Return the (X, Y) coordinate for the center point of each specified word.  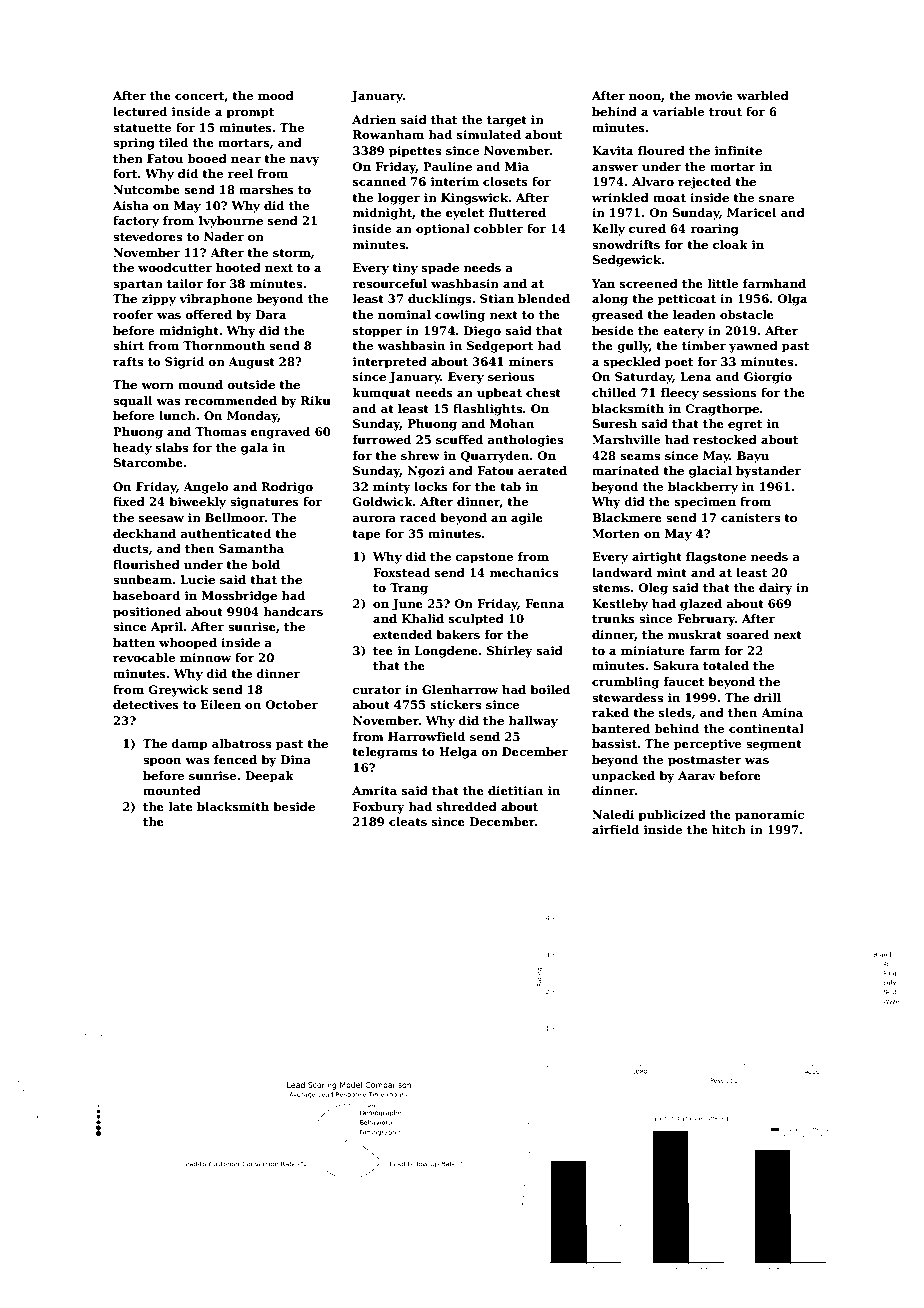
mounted (172, 790)
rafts (128, 361)
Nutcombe (146, 189)
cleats (408, 821)
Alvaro (653, 181)
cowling (460, 316)
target (507, 121)
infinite (738, 150)
